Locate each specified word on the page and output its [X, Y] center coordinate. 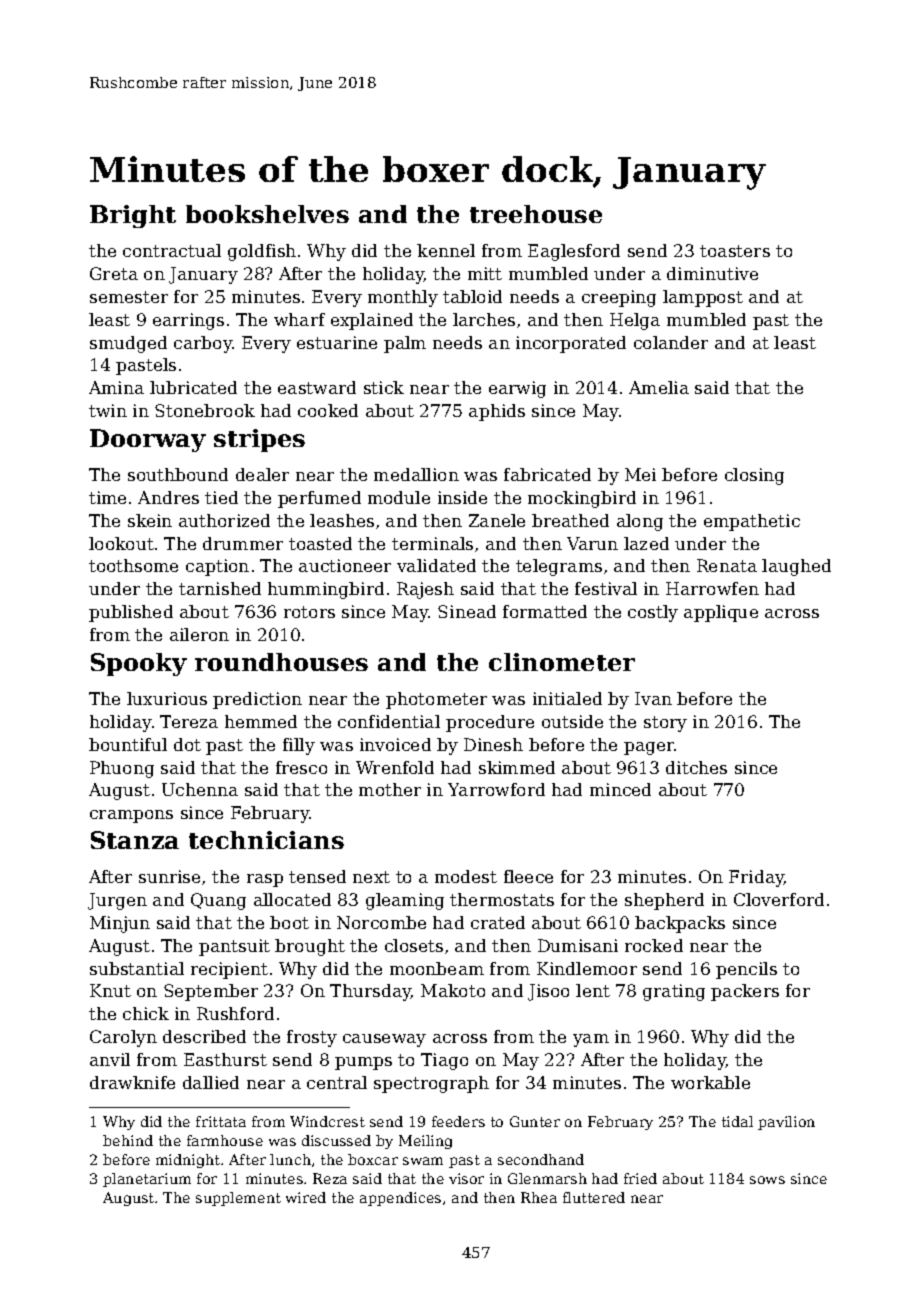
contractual [172, 250]
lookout [121, 543]
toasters [735, 251]
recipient [229, 970]
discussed [336, 1140]
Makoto [453, 990]
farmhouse [225, 1140]
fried [640, 1178]
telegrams [559, 567]
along [640, 522]
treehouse [536, 214]
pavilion [786, 1123]
